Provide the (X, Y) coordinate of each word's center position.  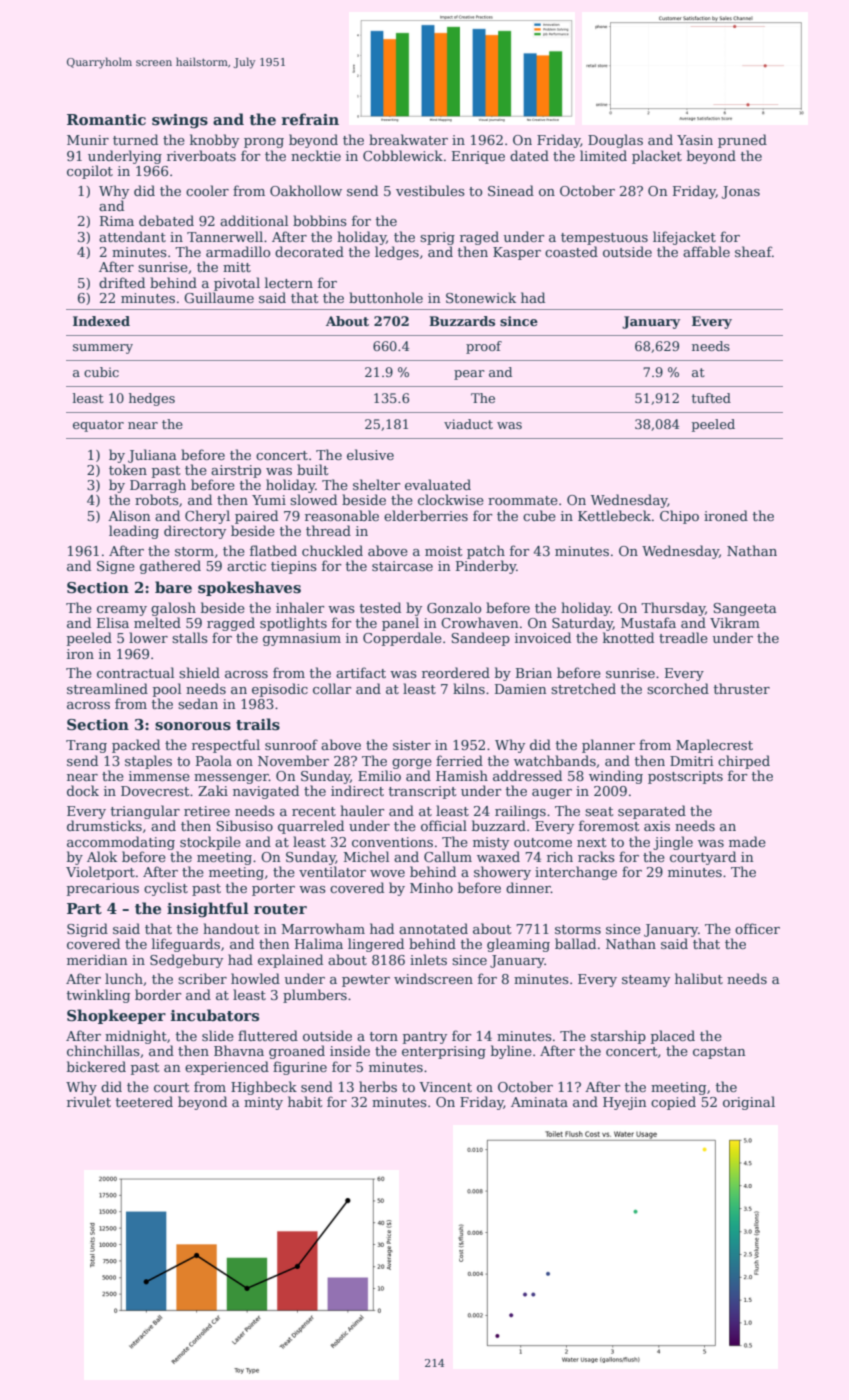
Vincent (445, 1087)
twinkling (98, 996)
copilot (90, 172)
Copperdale (402, 639)
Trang (86, 746)
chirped (744, 762)
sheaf (753, 251)
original (749, 1103)
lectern (289, 282)
